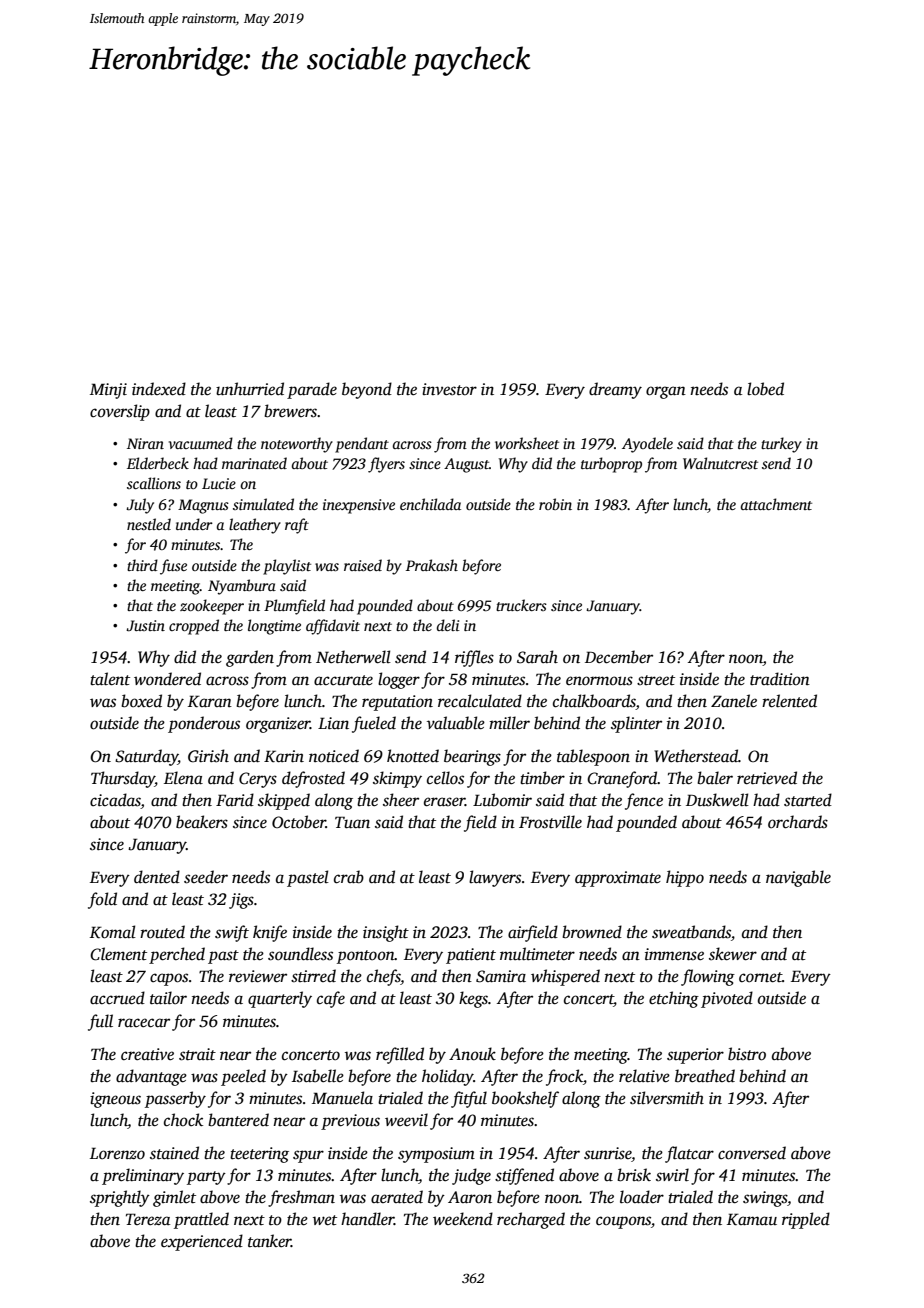 The height and width of the document is (1308, 924). I want to click on experienced, so click(202, 1242).
